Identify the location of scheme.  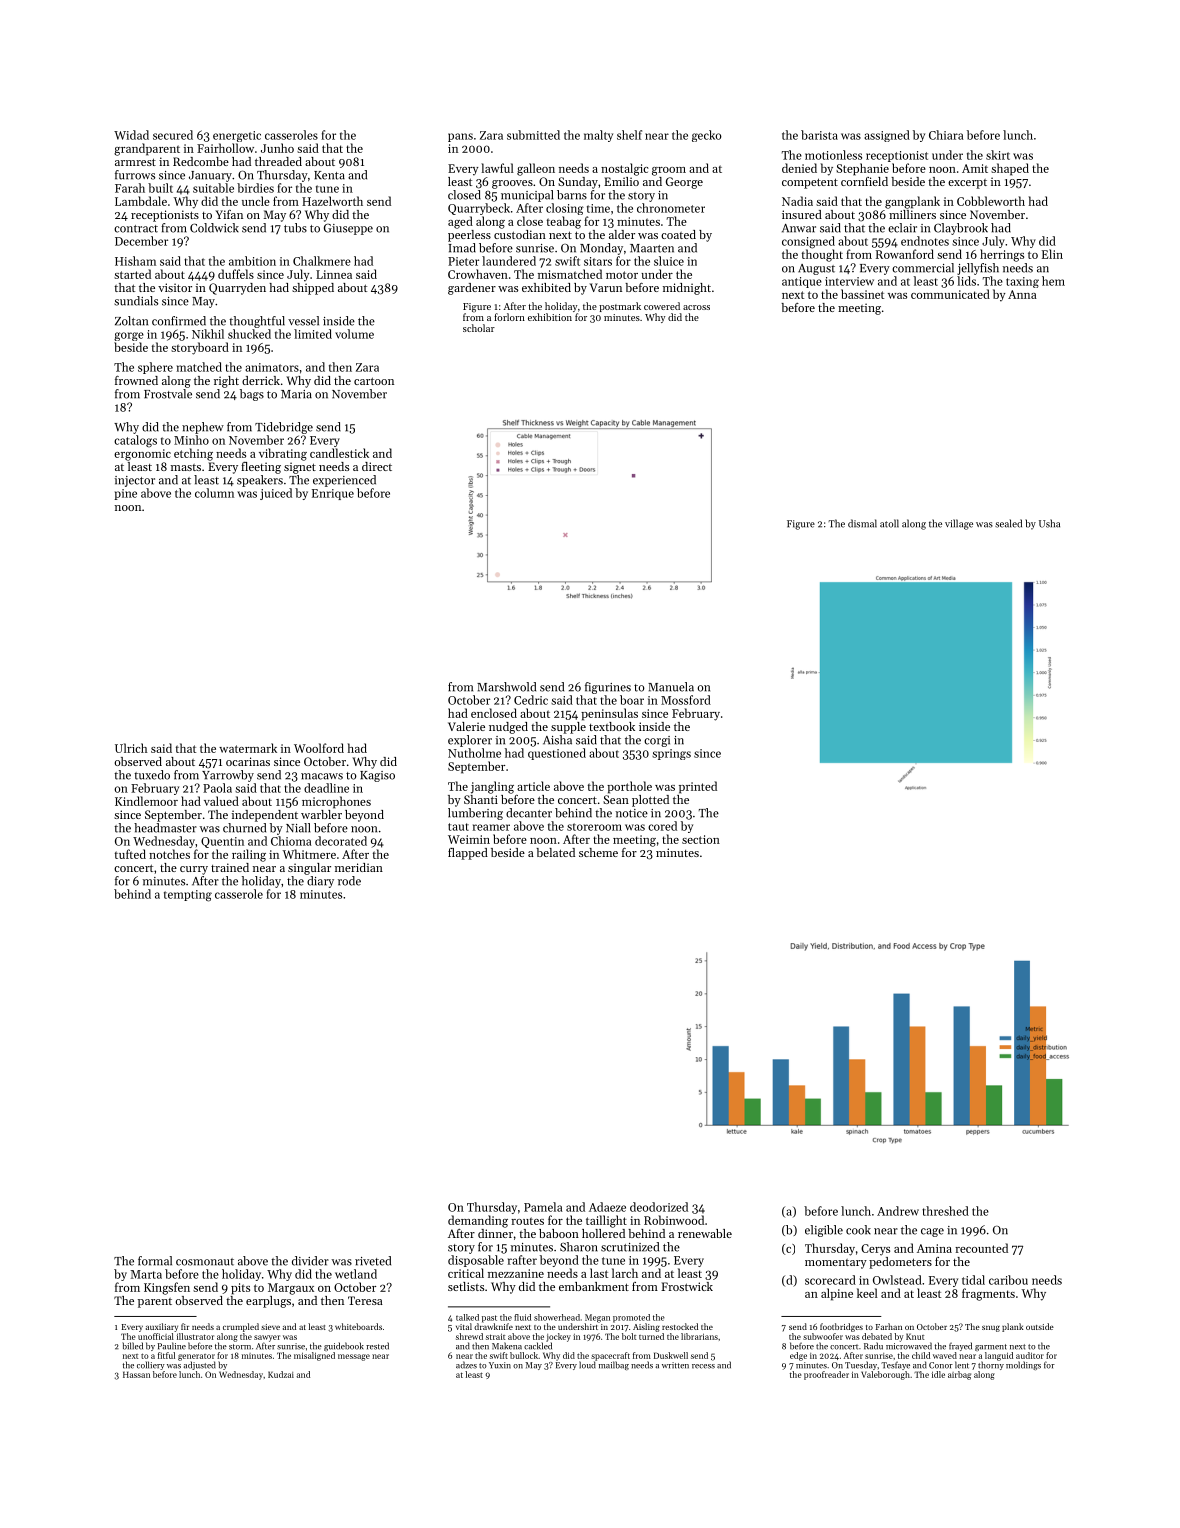
(598, 852).
